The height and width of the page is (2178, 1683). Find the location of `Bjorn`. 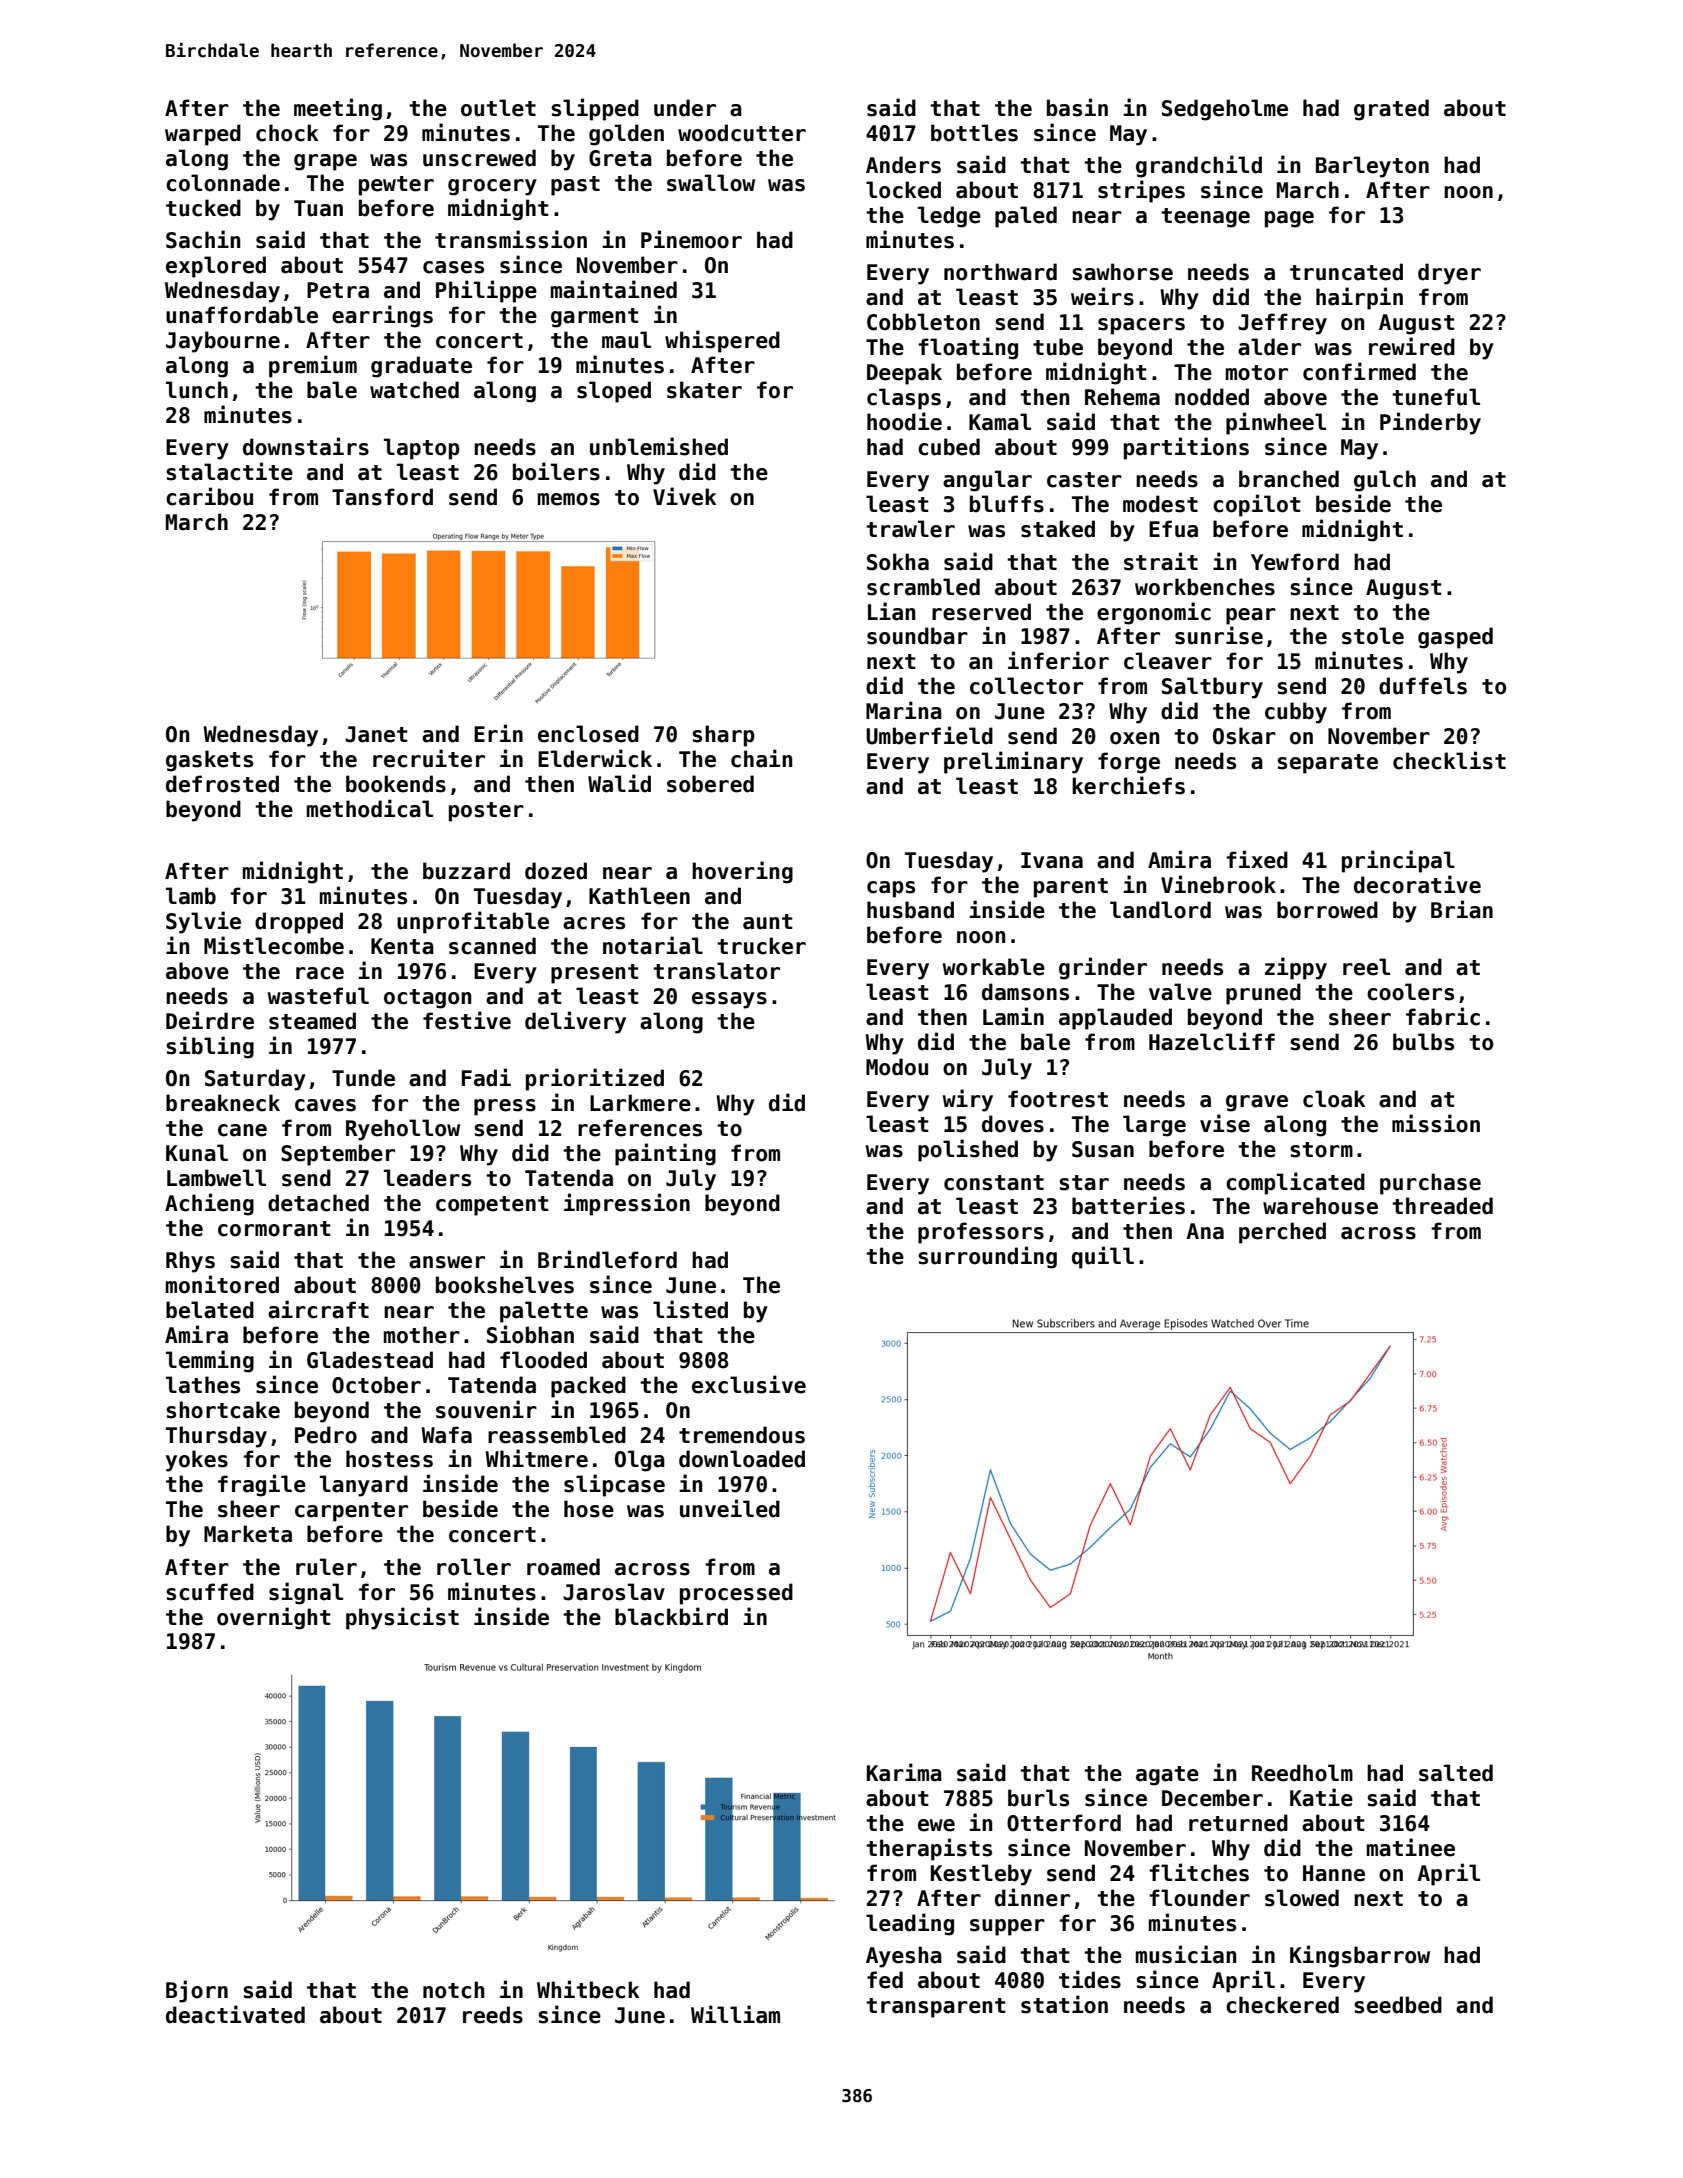

Bjorn is located at coordinates (197, 1991).
